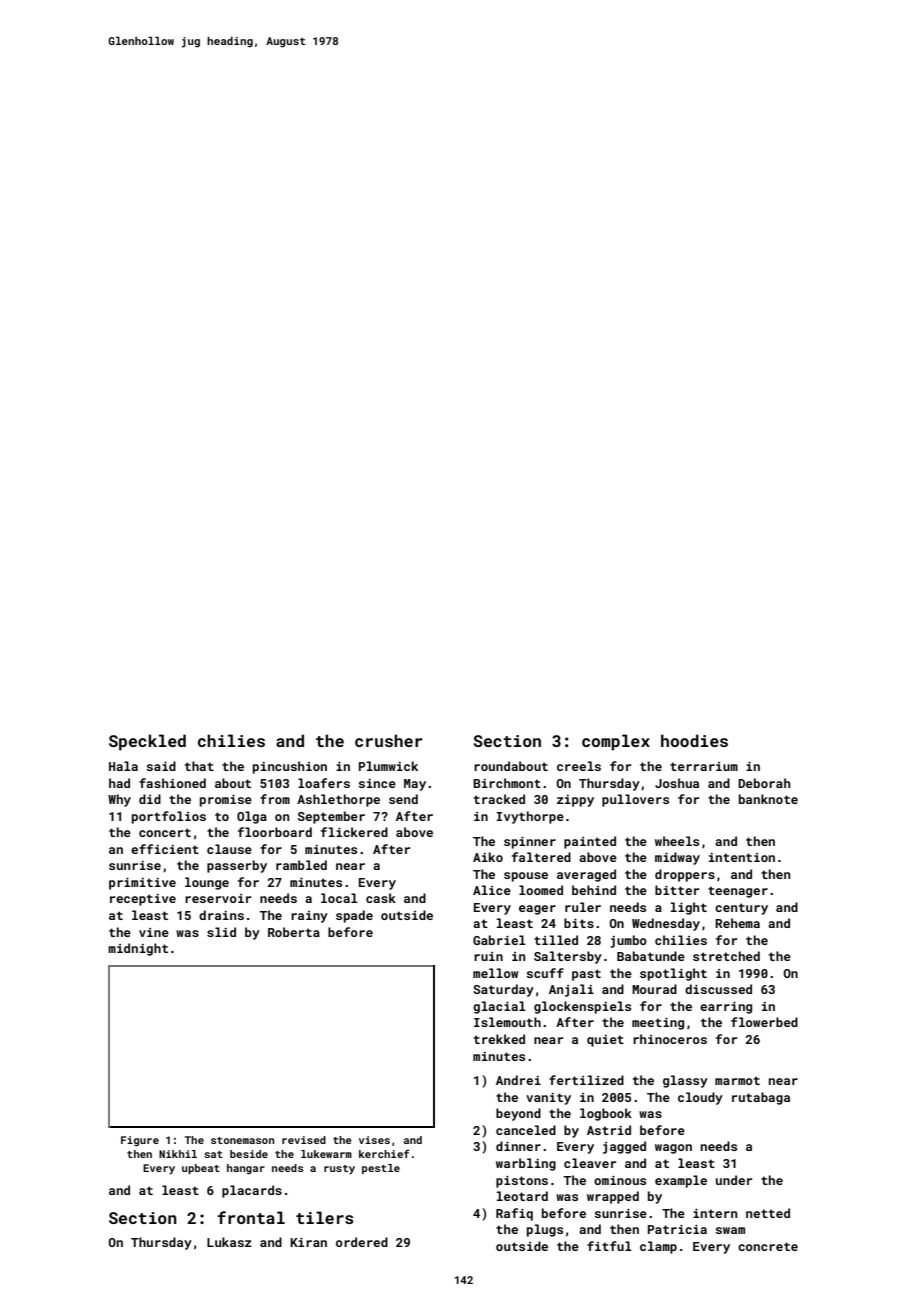 The height and width of the screenshot is (1316, 908). Describe the element at coordinates (221, 932) in the screenshot. I see `slid` at that location.
